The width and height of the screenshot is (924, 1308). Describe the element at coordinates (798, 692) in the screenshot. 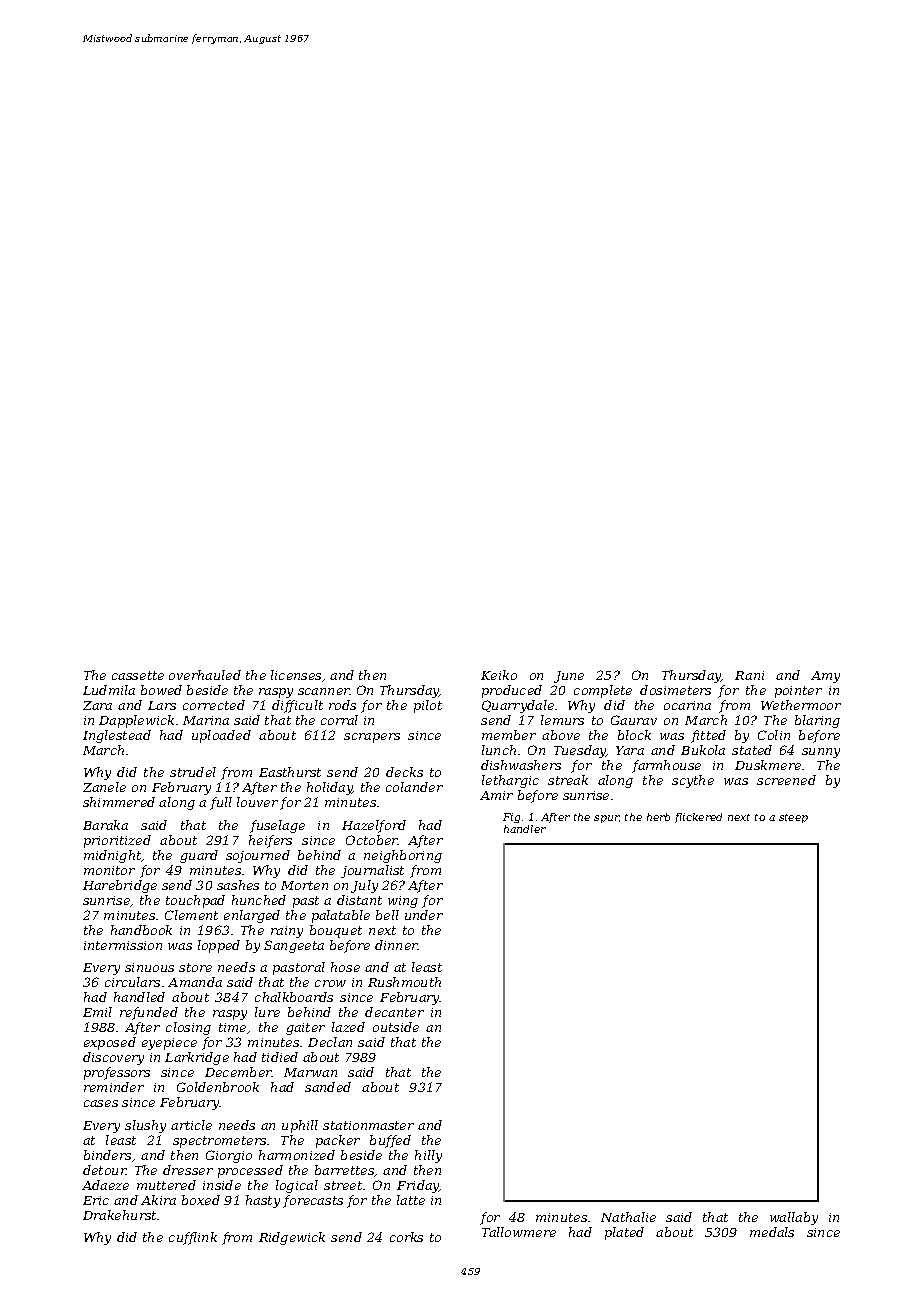

I see `pointer` at that location.
